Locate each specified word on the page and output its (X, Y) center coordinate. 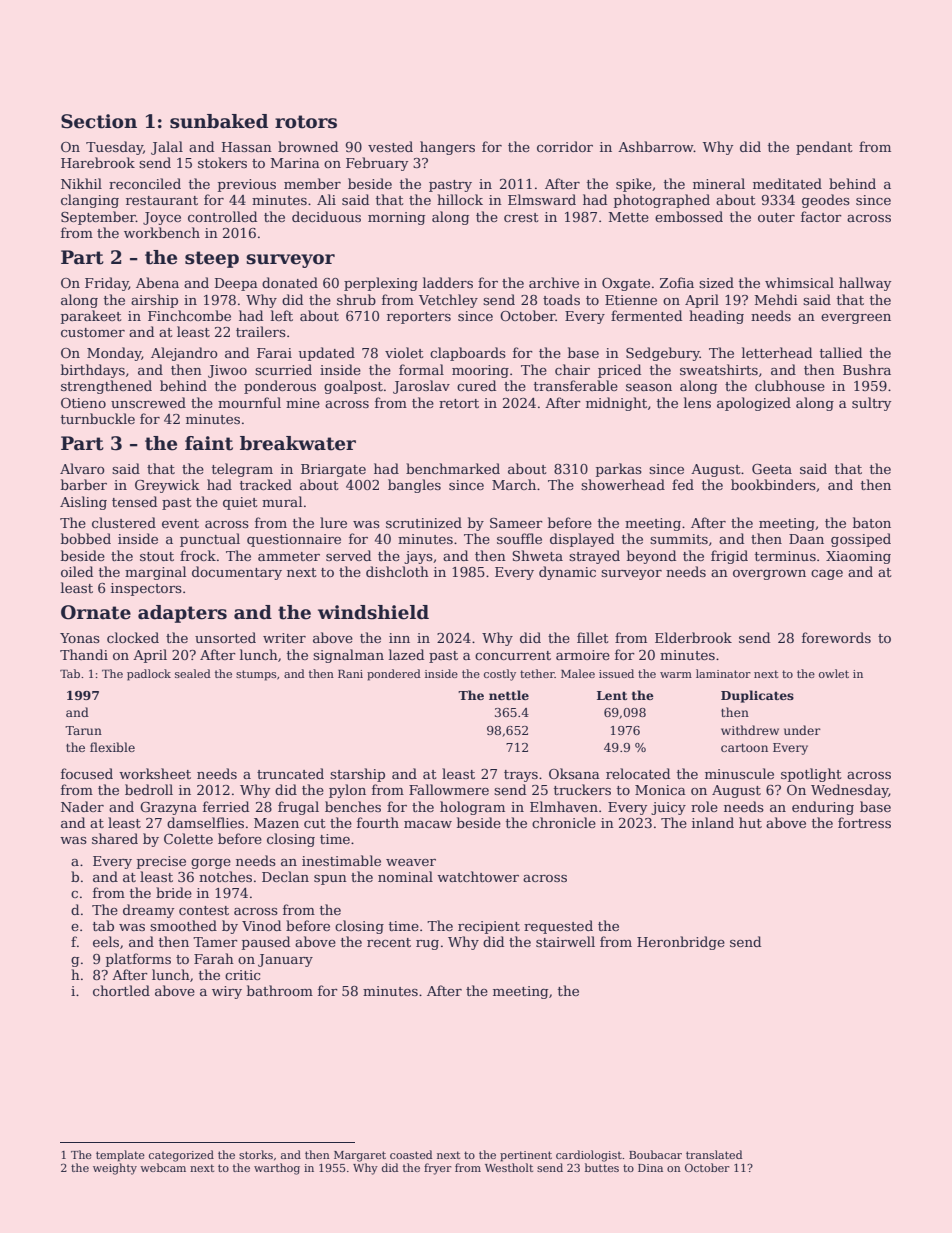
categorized (181, 1156)
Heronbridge (681, 943)
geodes (826, 201)
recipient (489, 927)
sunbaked (219, 121)
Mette (628, 217)
